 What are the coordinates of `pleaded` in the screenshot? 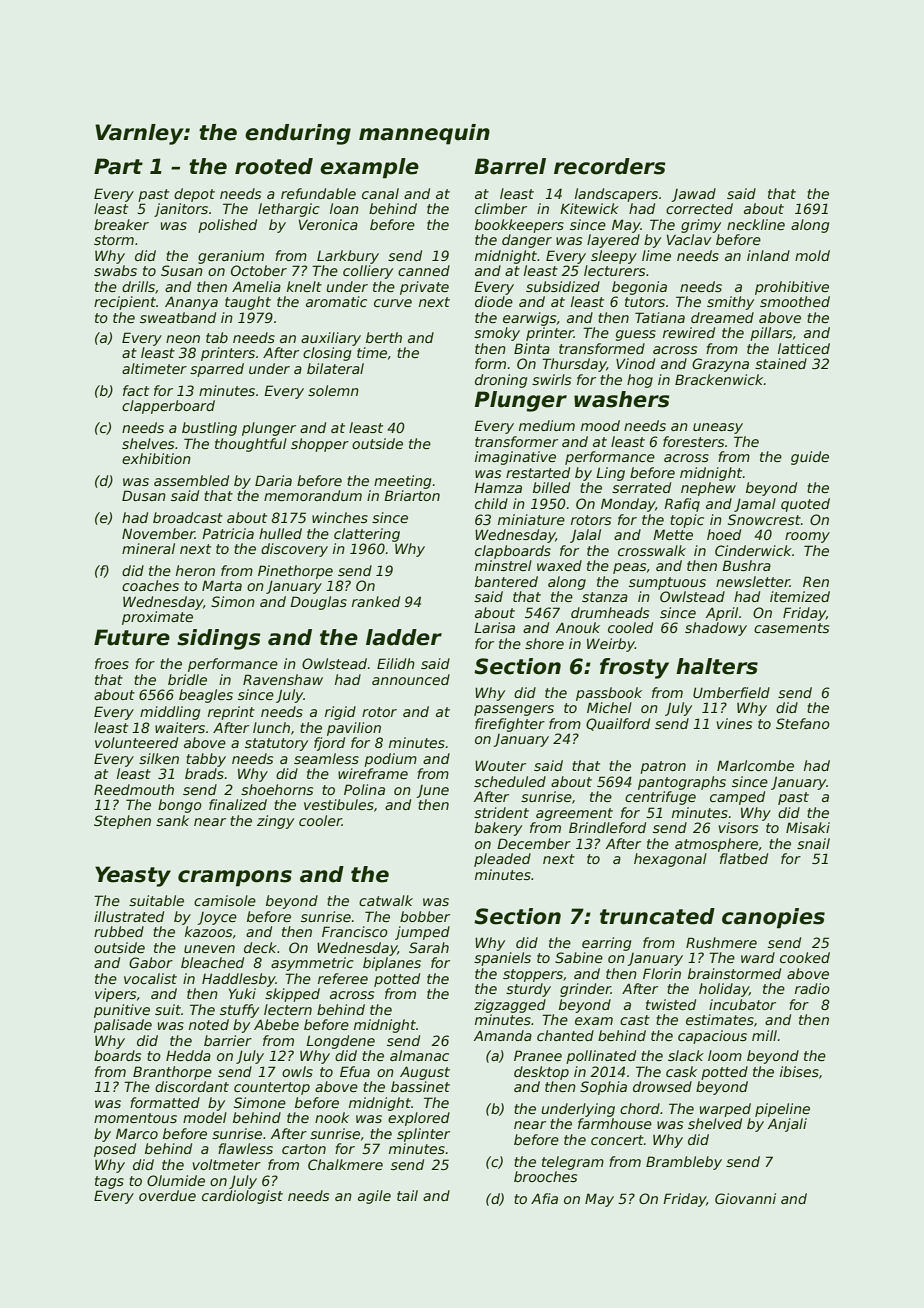 It's located at (502, 860).
